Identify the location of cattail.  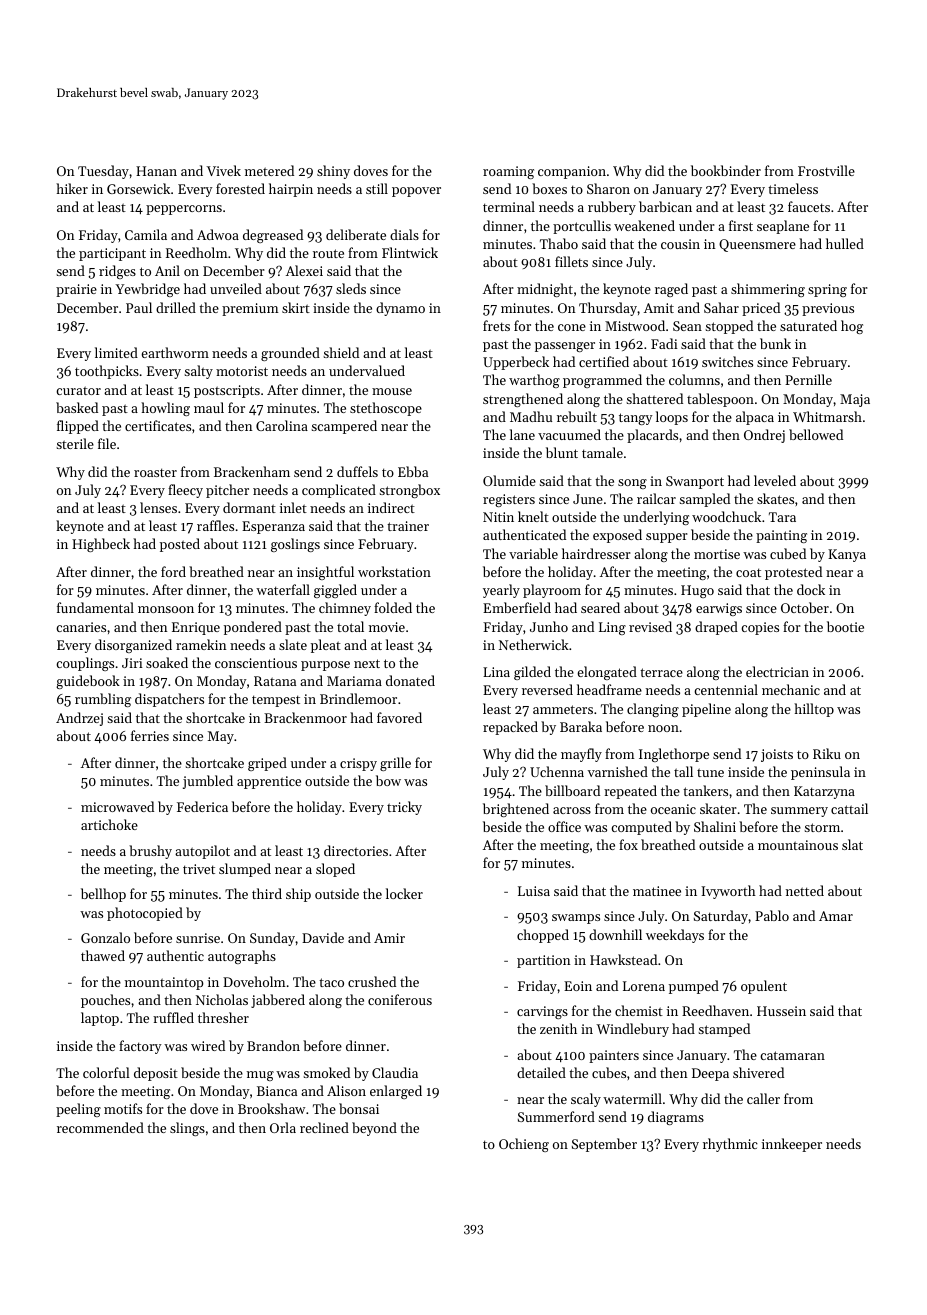
(849, 808).
